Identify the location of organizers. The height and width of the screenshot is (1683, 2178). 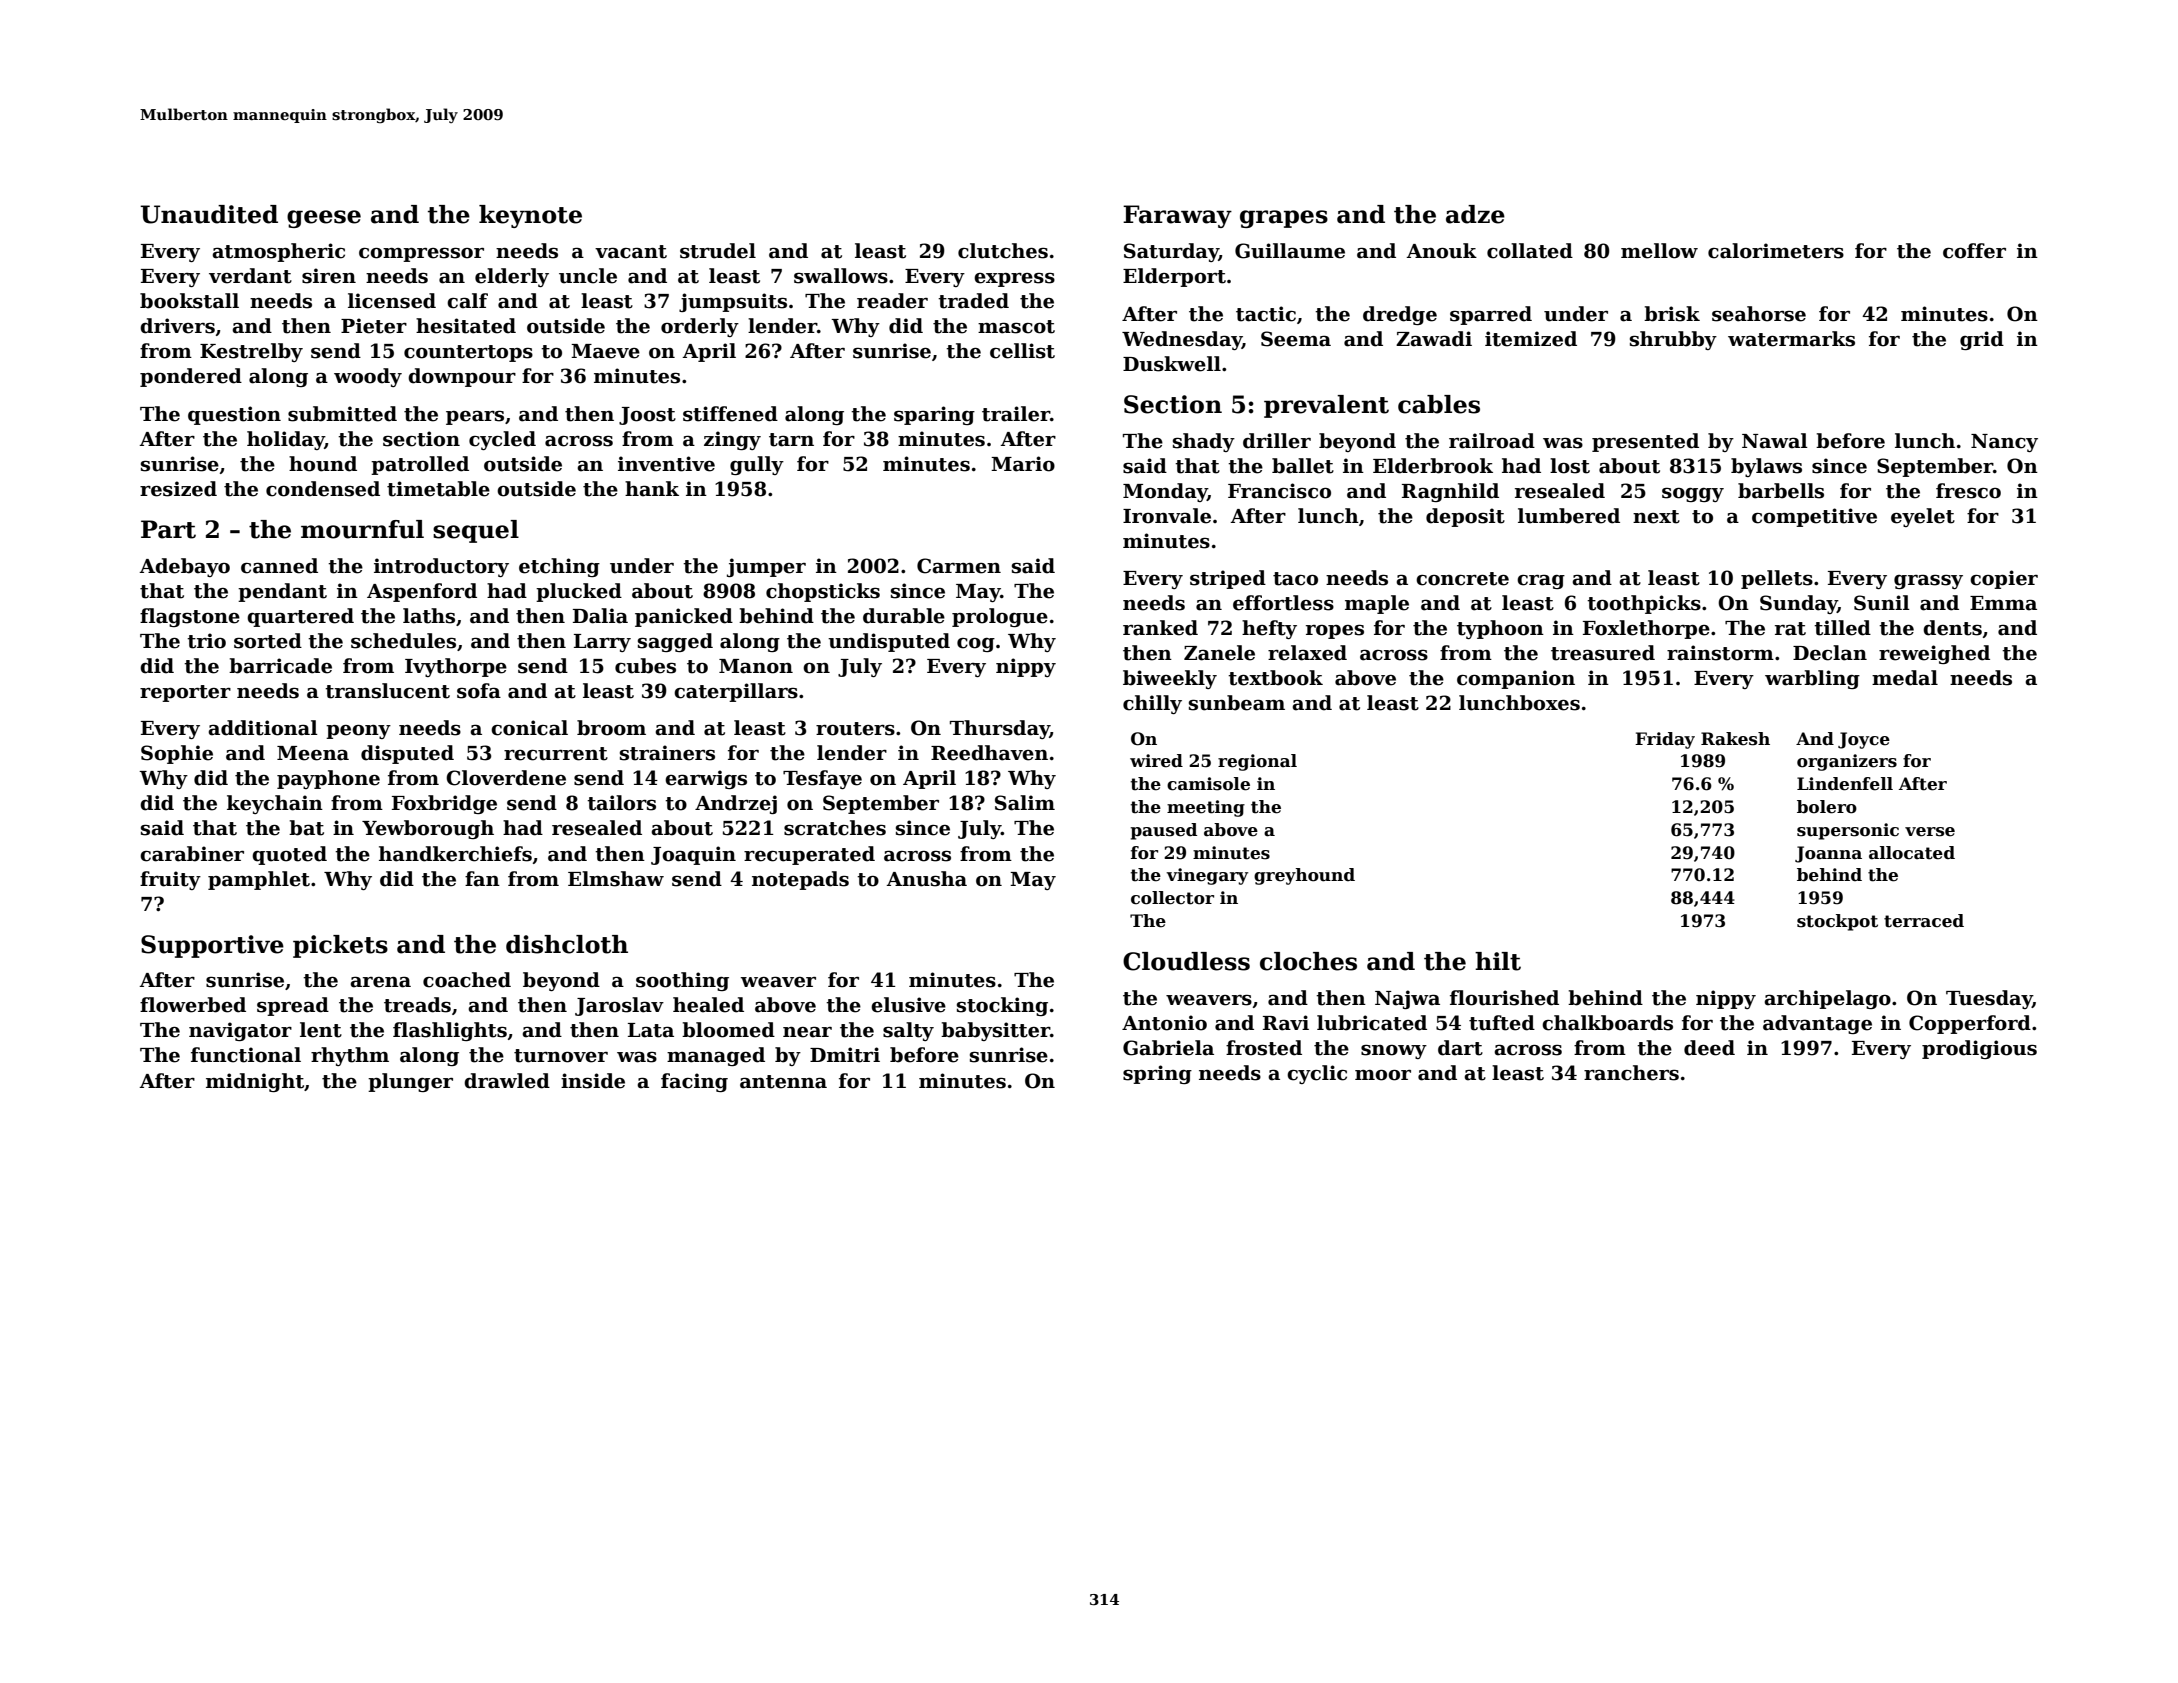
(1847, 762).
